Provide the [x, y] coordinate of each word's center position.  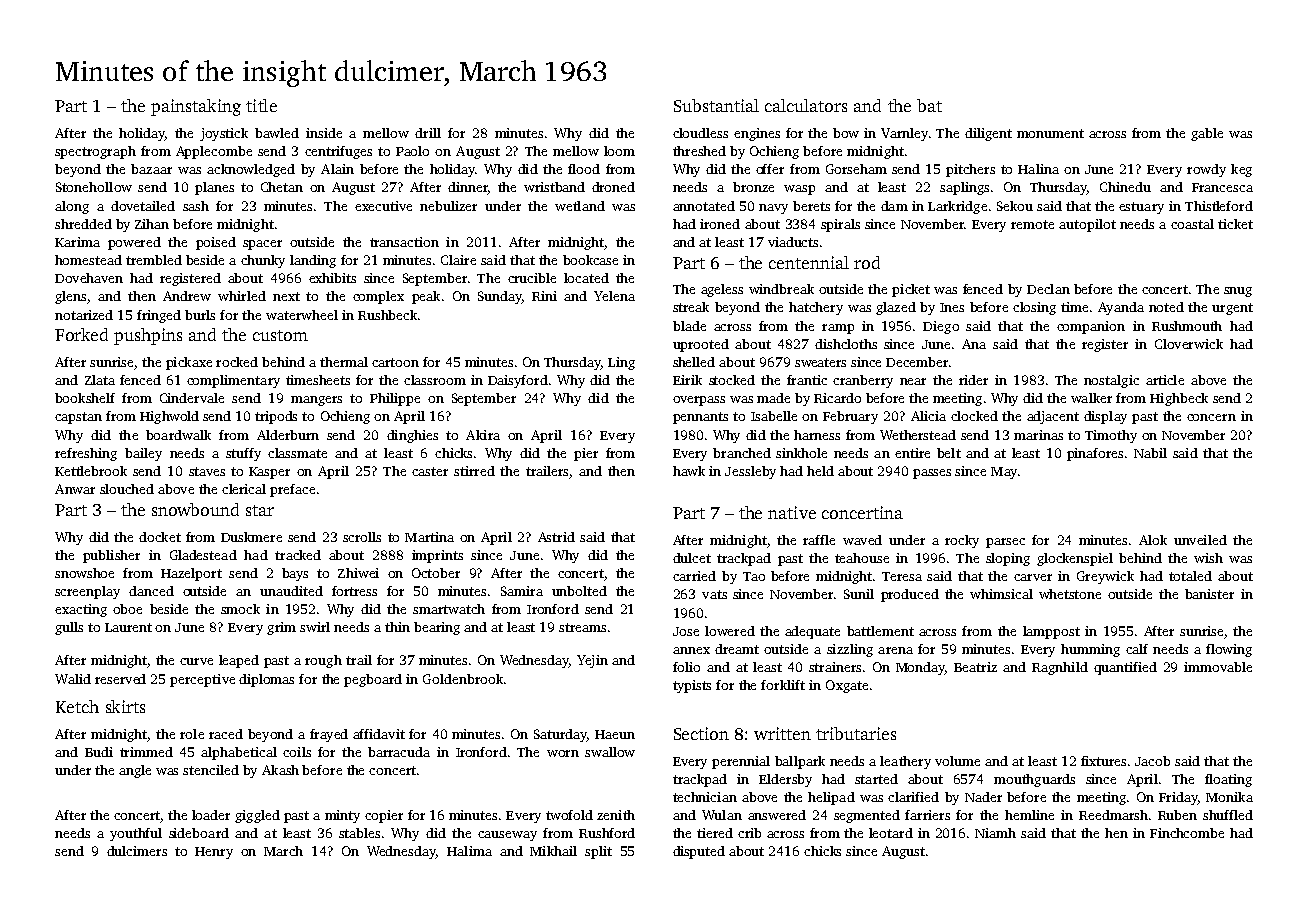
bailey [143, 454]
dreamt [737, 649]
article [1165, 380]
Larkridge [957, 207]
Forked [81, 334]
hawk [689, 471]
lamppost [1051, 632]
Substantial [716, 105]
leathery [905, 762]
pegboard [373, 680]
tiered [715, 833]
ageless [722, 290]
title [261, 105]
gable [1207, 134]
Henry [214, 853]
